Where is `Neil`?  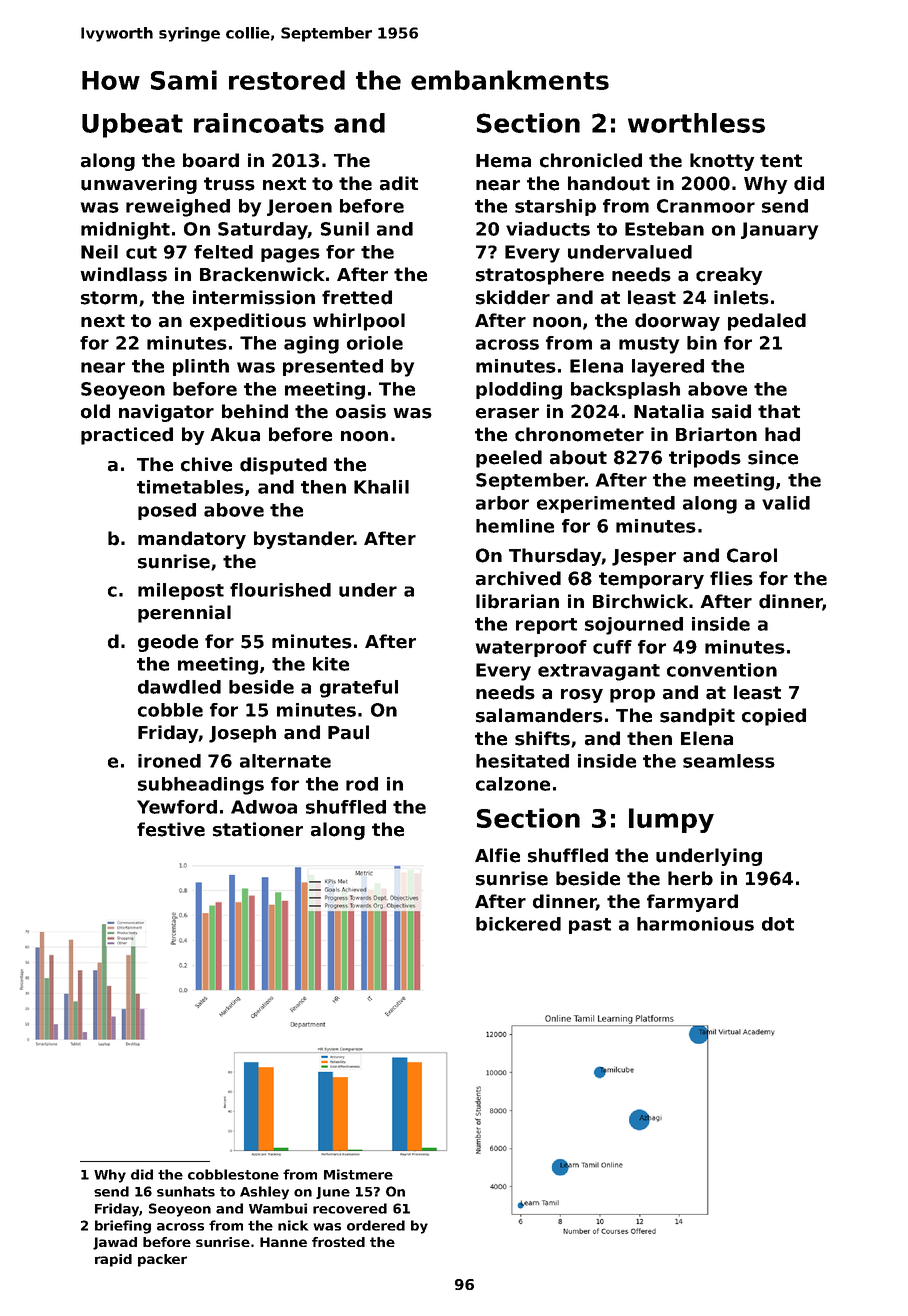 Neil is located at coordinates (99, 252).
